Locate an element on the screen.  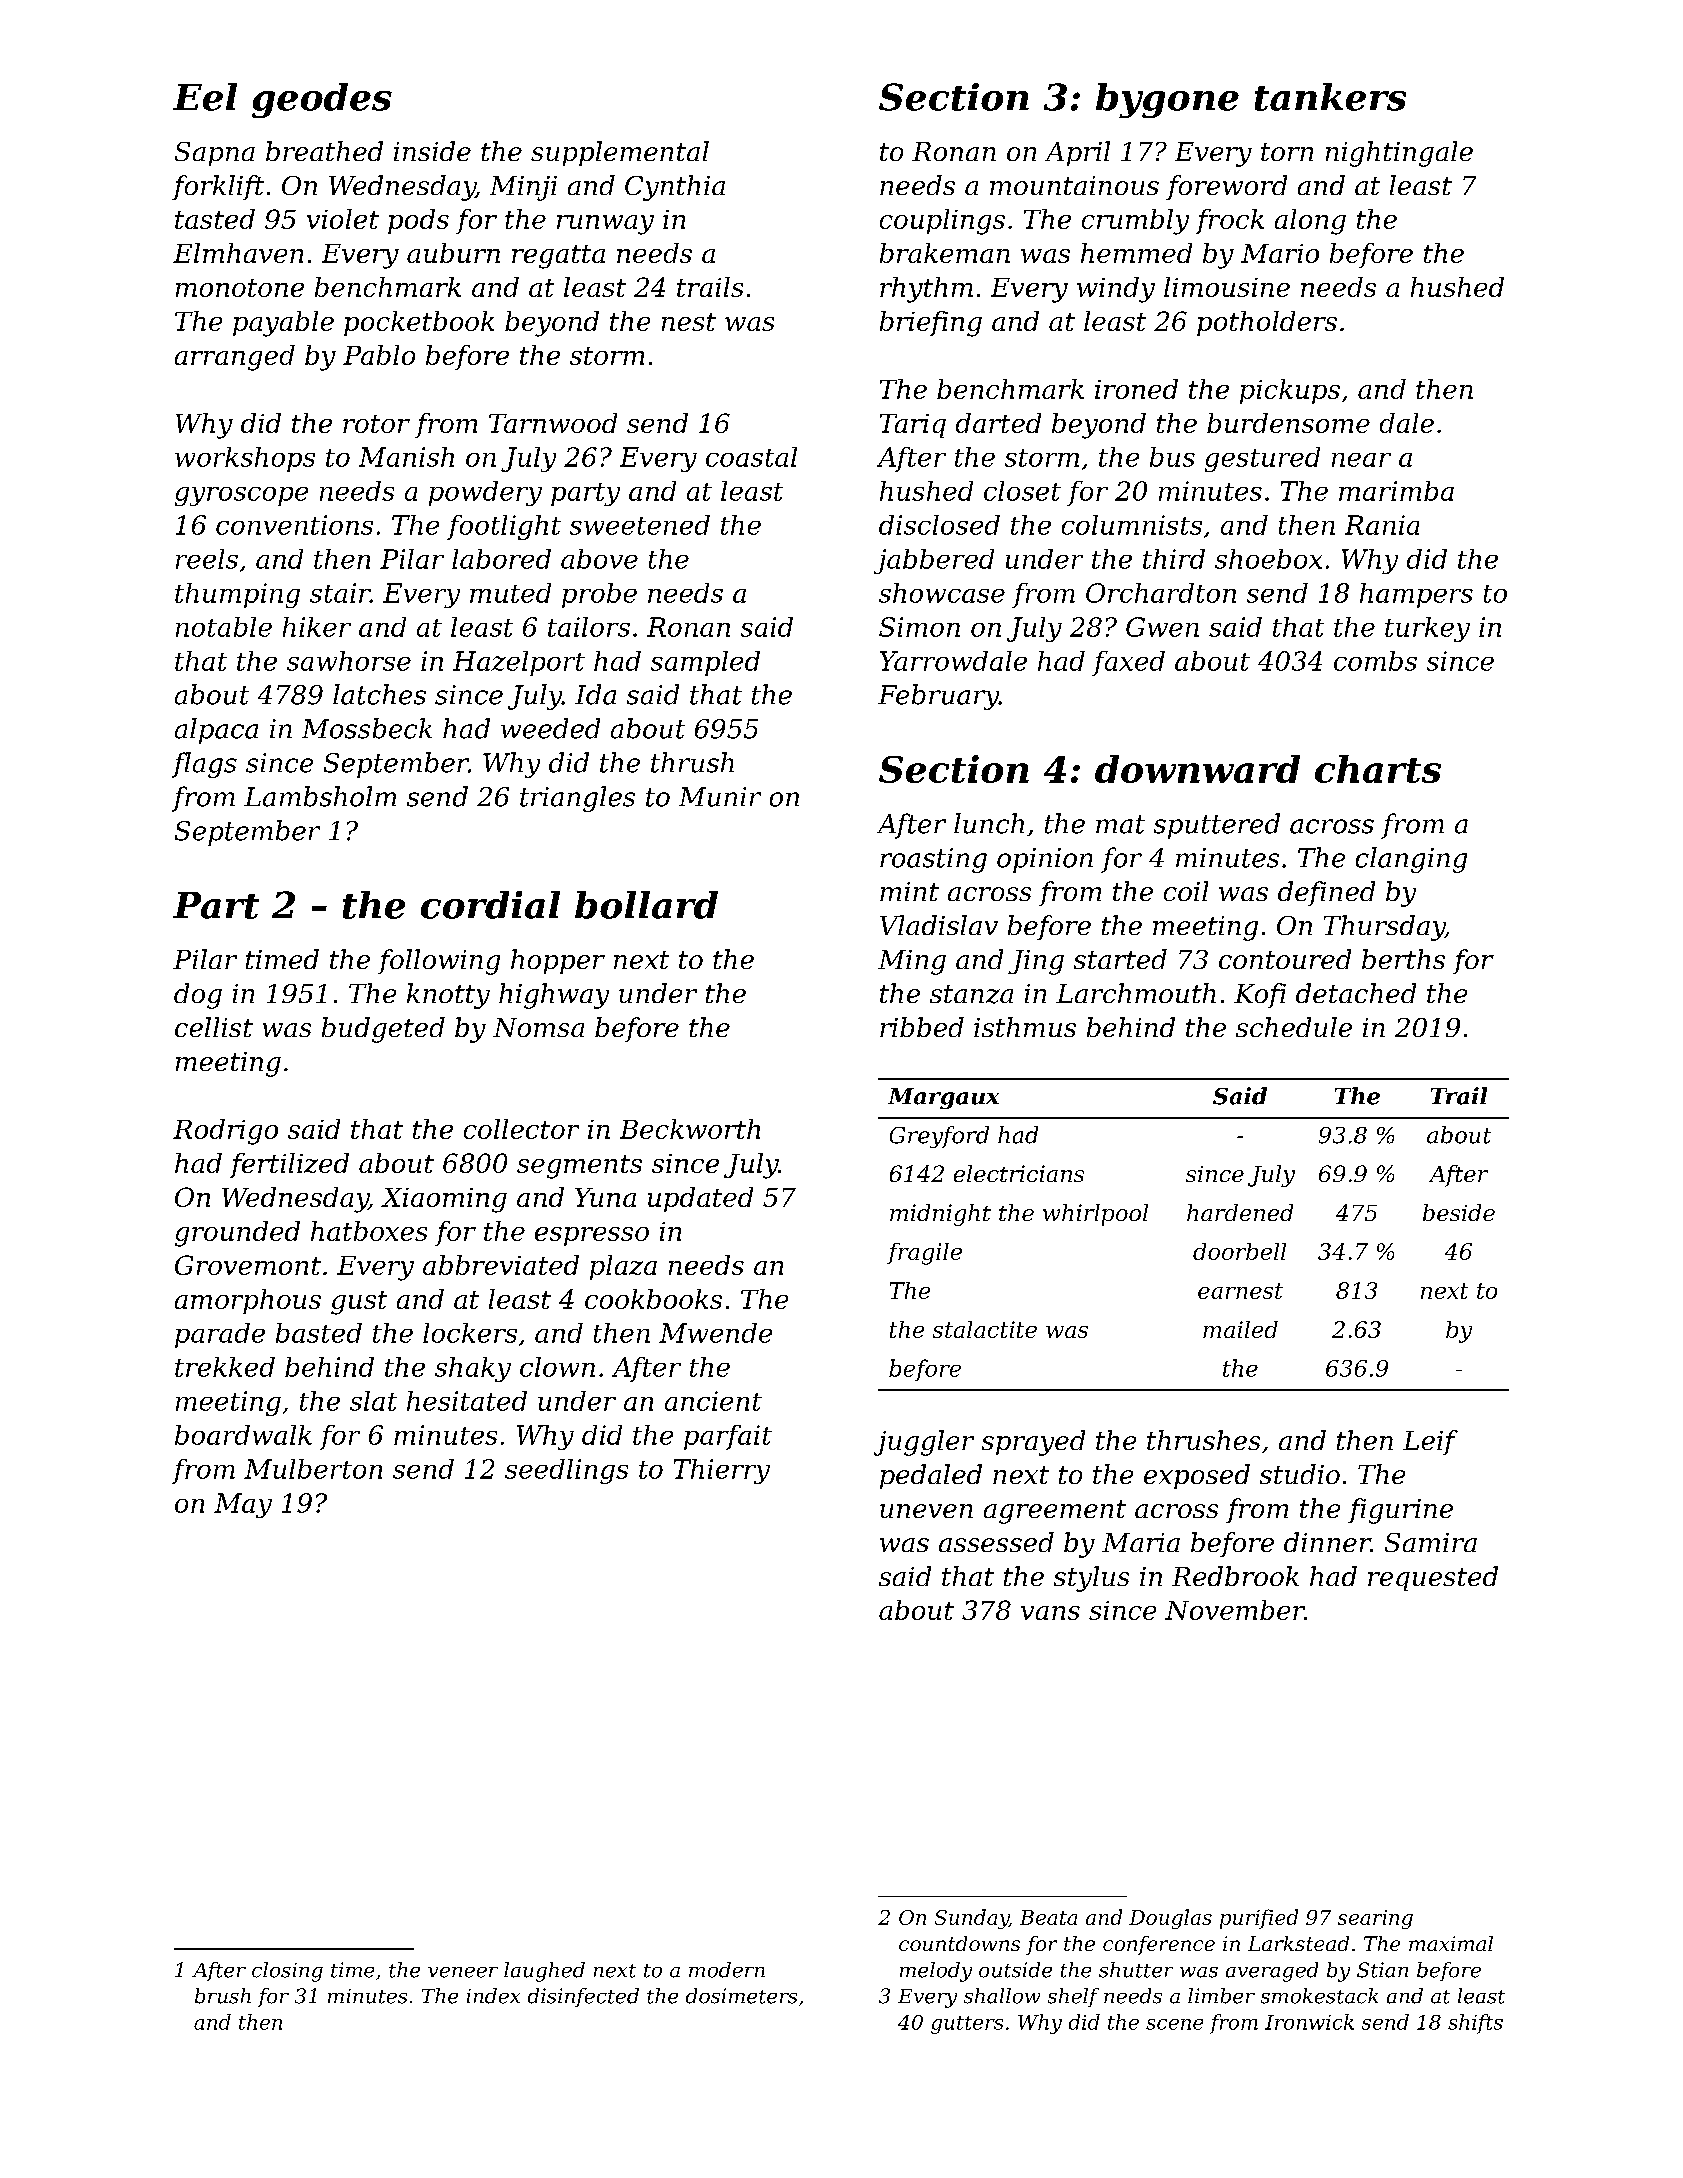
workshops is located at coordinates (245, 459).
